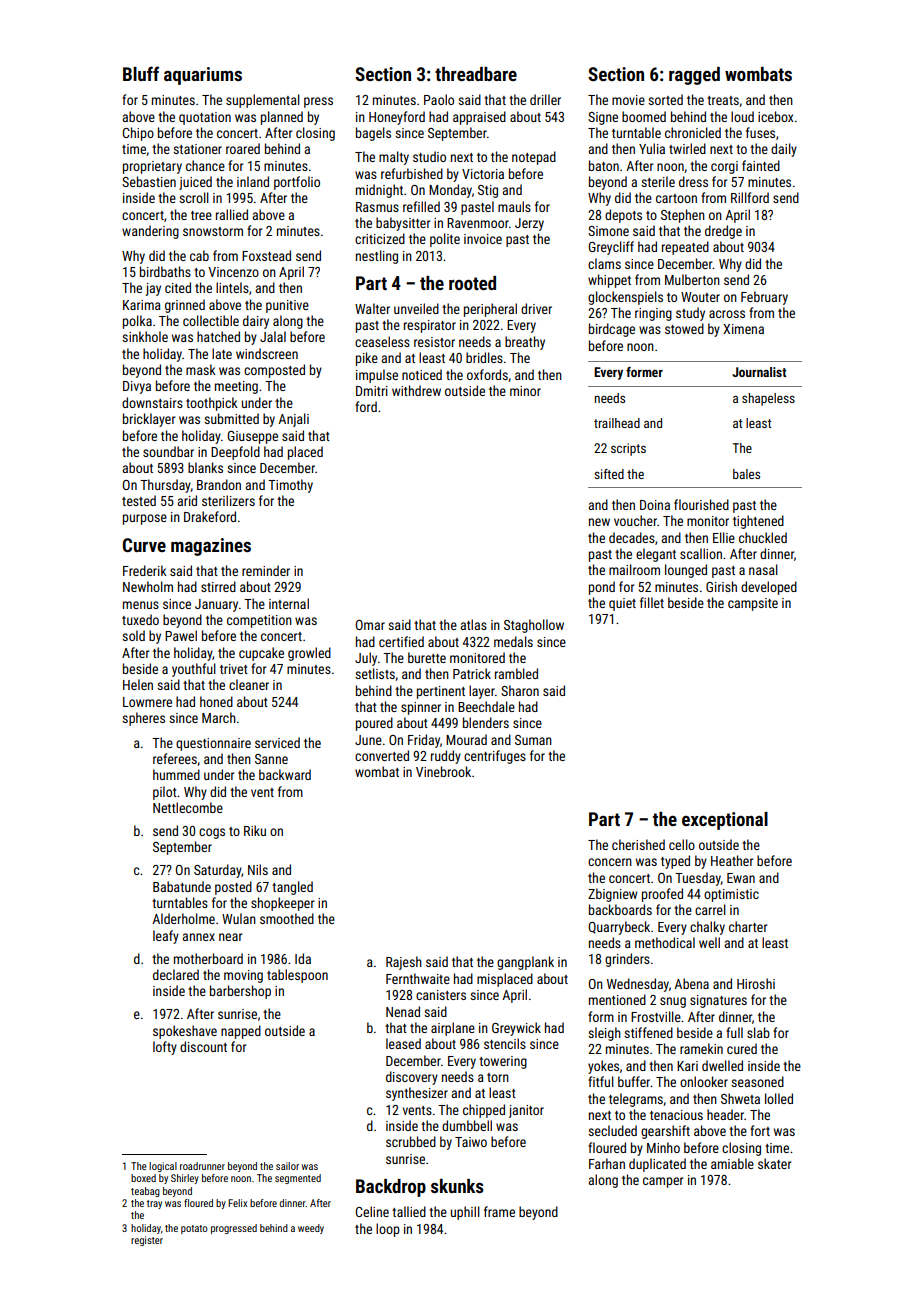 The height and width of the document is (1308, 924). Describe the element at coordinates (434, 342) in the document. I see `resistor` at that location.
